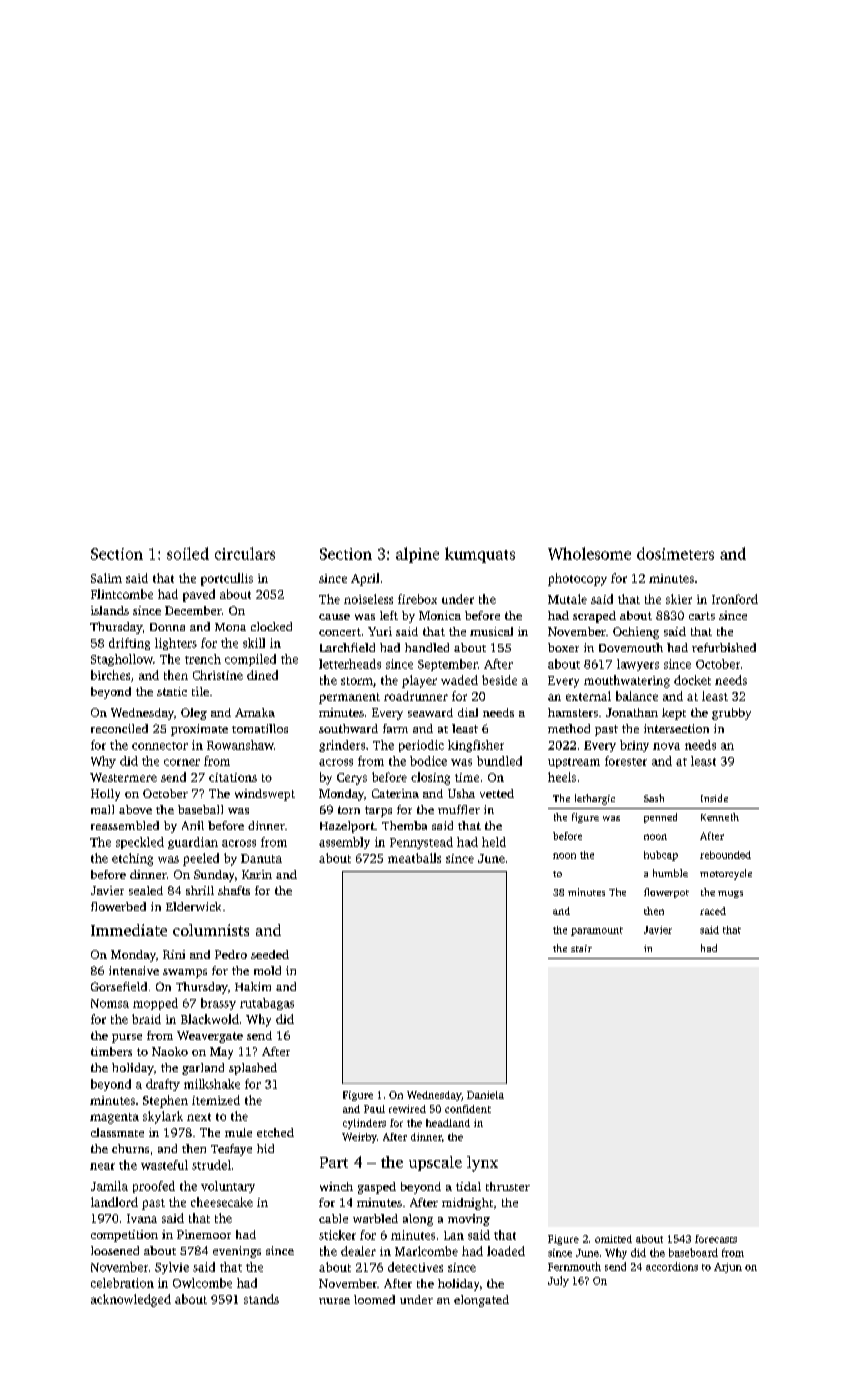 This page has height=1400, width=849. I want to click on Daniela, so click(485, 1095).
